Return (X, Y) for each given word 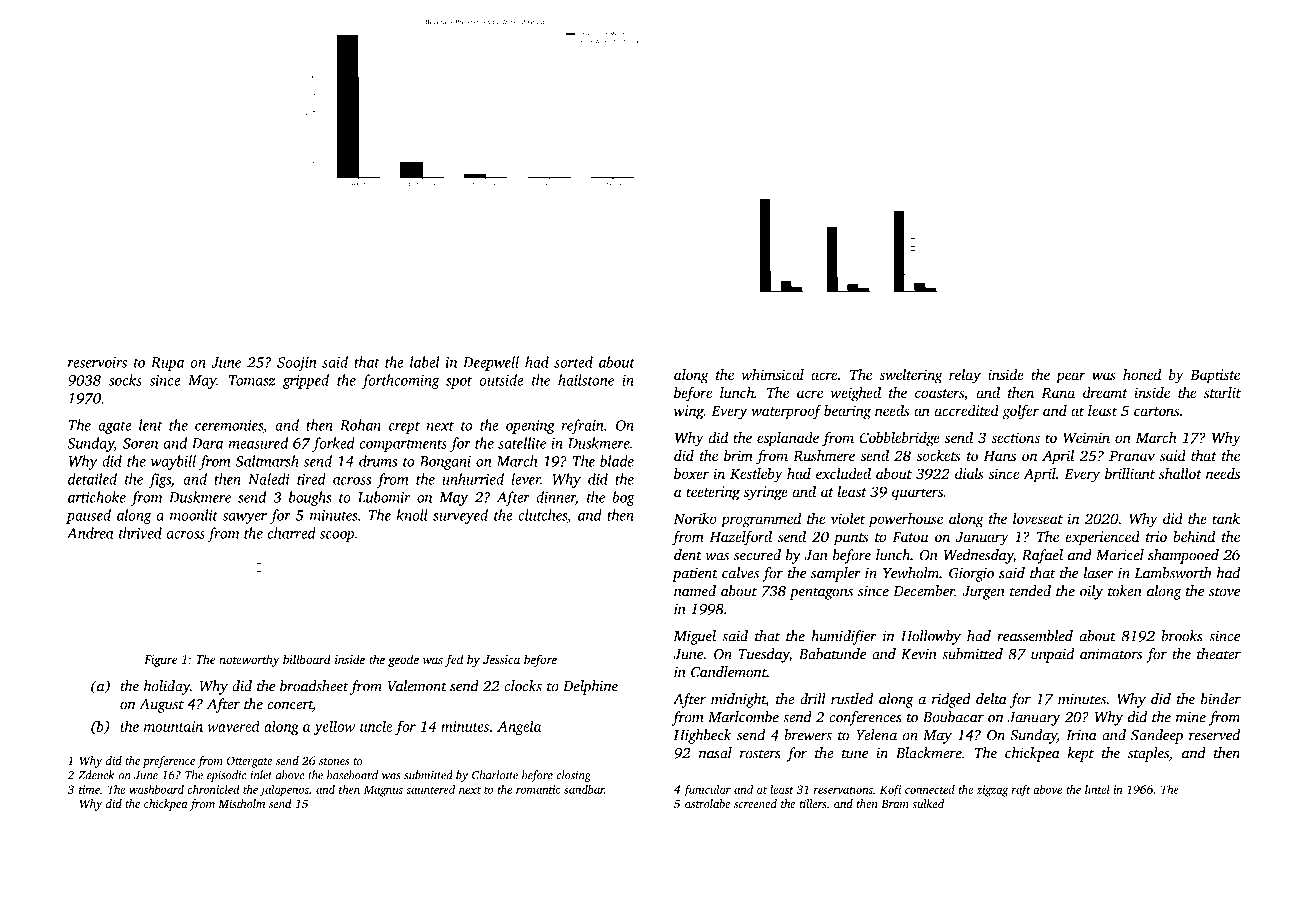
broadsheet (314, 686)
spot (459, 383)
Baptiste (1215, 376)
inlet (261, 775)
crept (404, 428)
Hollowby (931, 637)
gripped (306, 381)
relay (965, 376)
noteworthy (249, 660)
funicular (707, 791)
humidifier (844, 637)
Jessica (501, 659)
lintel (1097, 789)
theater (1219, 654)
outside (501, 380)
